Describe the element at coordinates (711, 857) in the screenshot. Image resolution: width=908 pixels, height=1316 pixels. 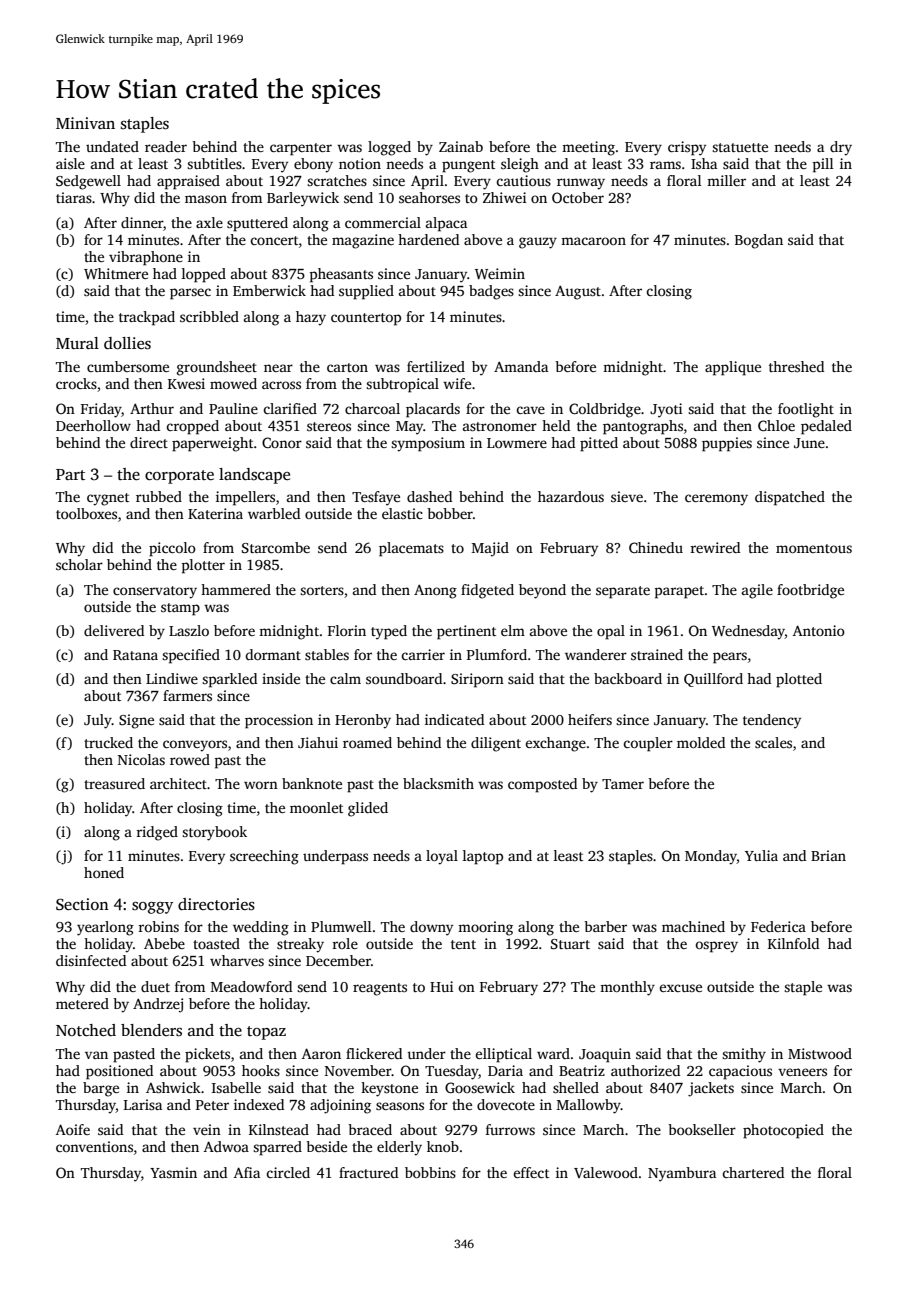
I see `Monday` at that location.
